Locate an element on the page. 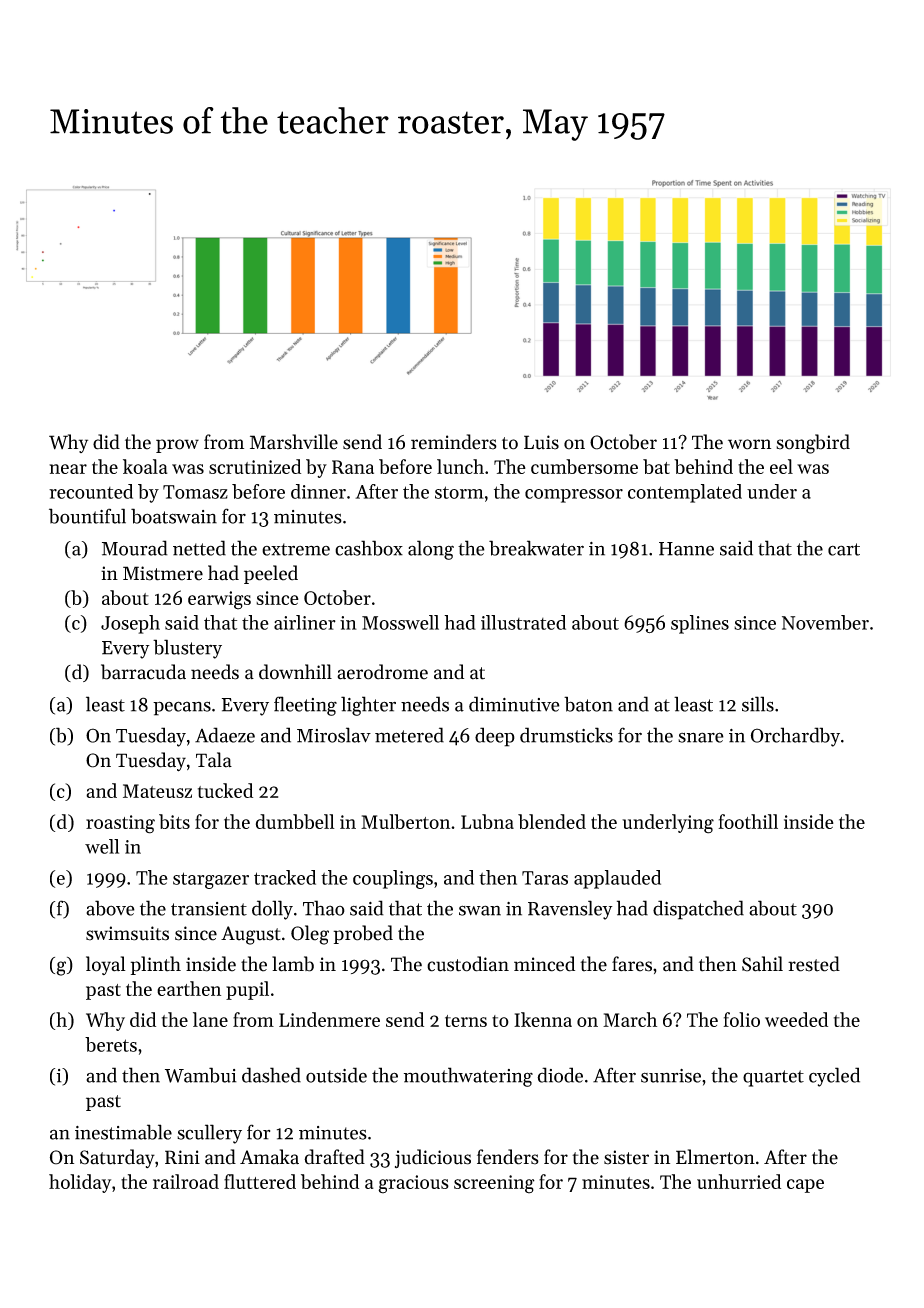  fluttered is located at coordinates (260, 1181).
